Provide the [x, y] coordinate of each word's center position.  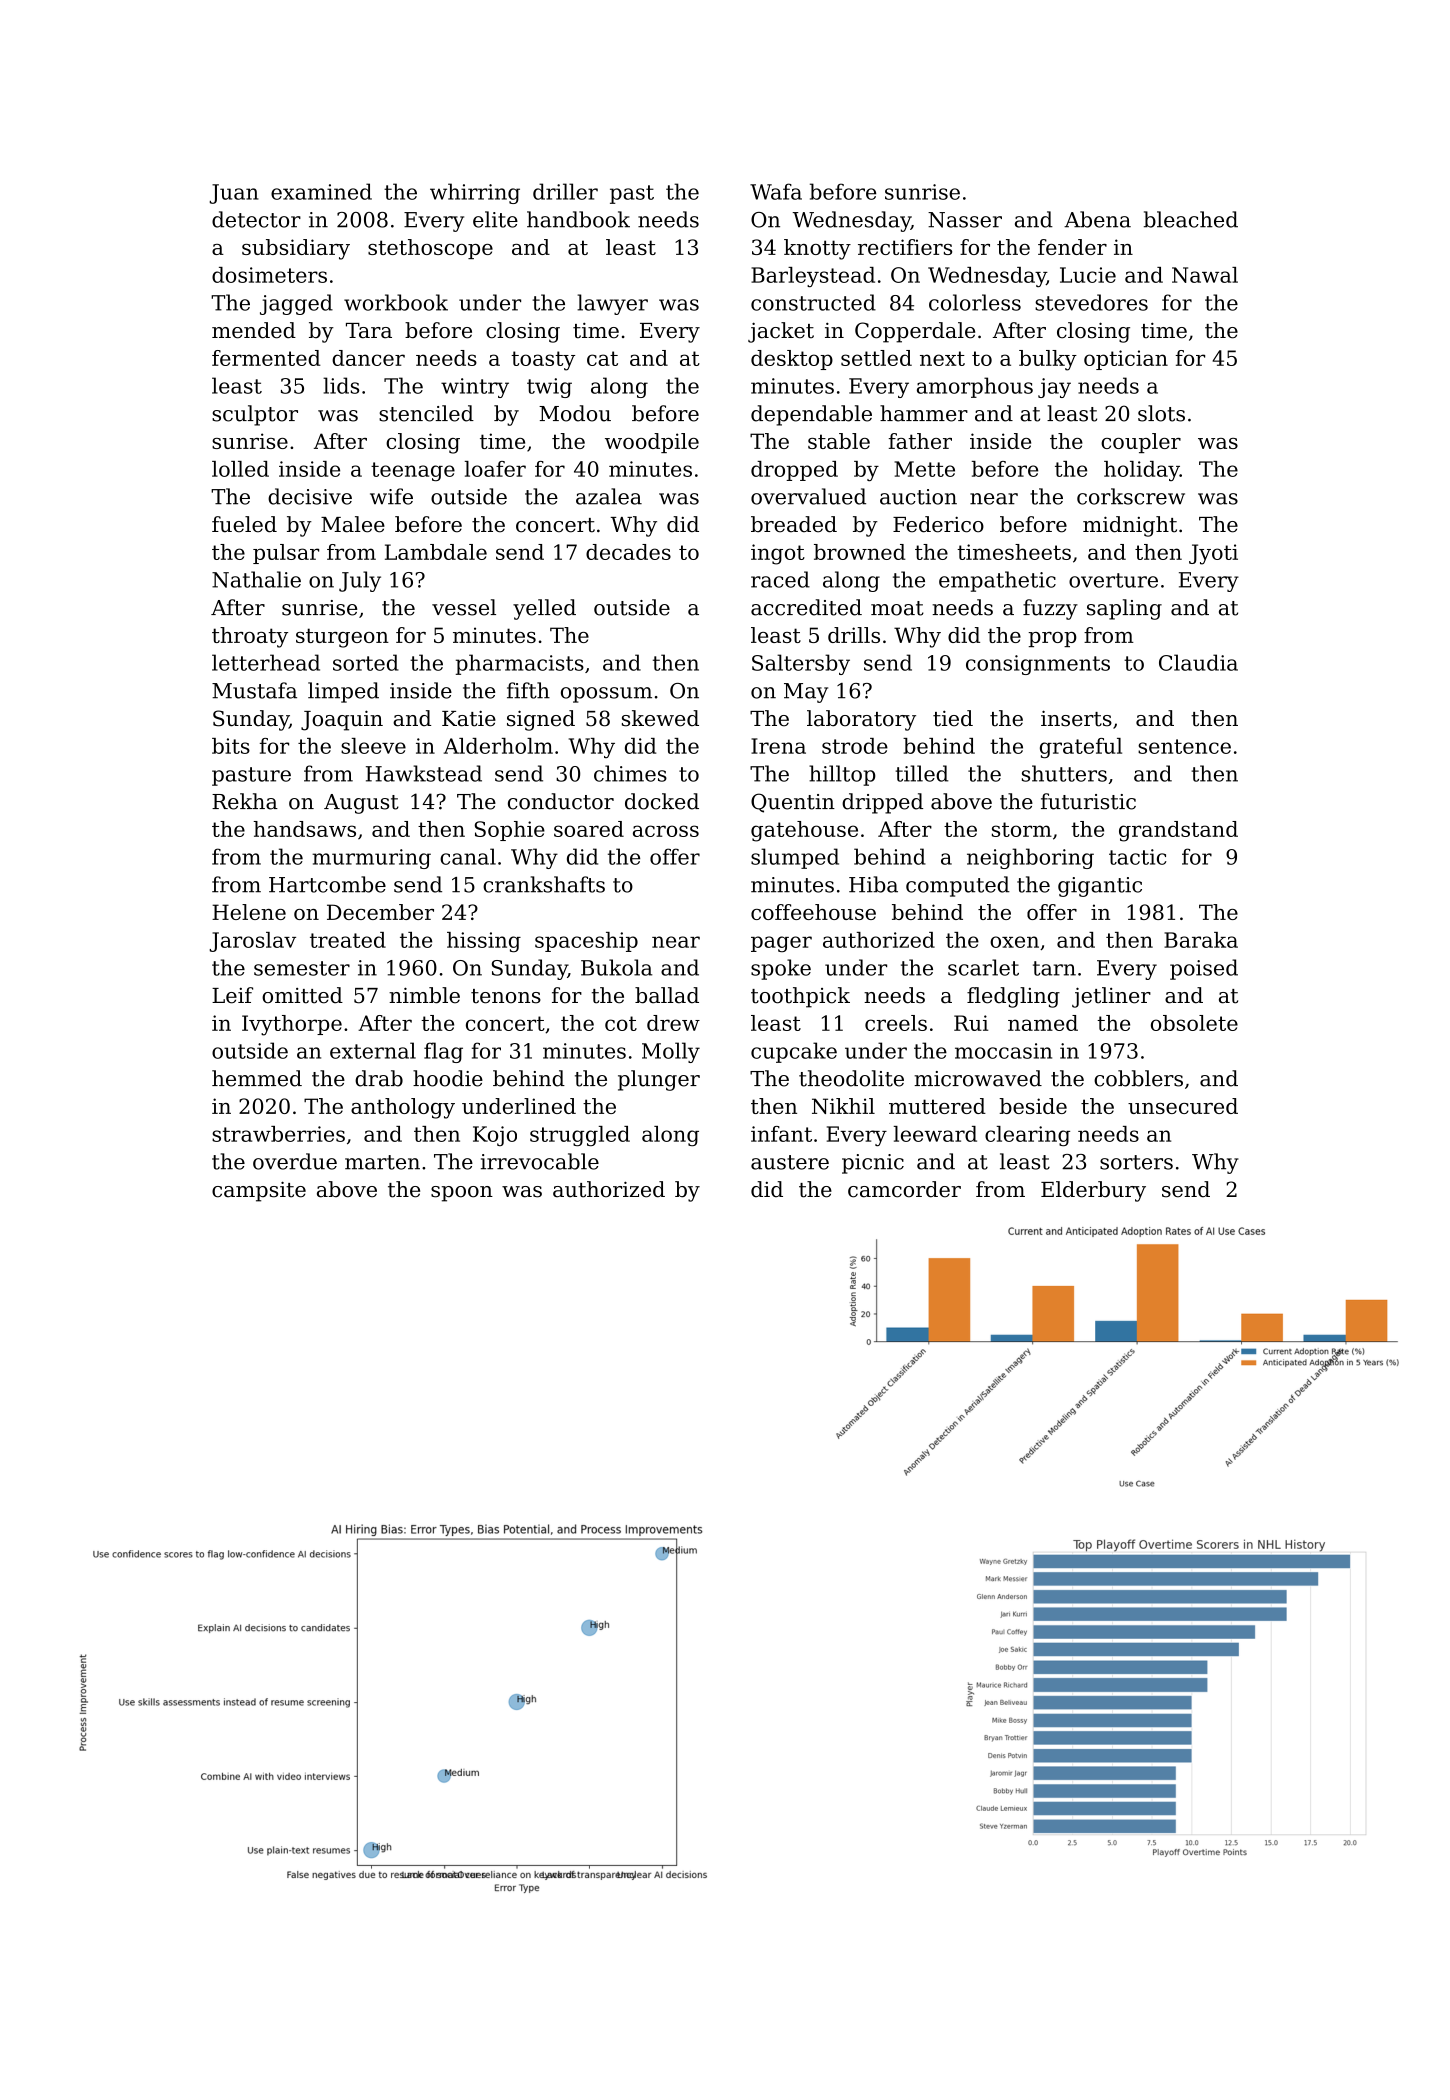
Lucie [1088, 275]
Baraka [1201, 940]
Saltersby [801, 664]
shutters [1064, 773]
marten [382, 1162]
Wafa [776, 191]
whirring [475, 193]
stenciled [426, 413]
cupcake [794, 1052]
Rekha [245, 801]
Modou [575, 413]
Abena [1097, 219]
